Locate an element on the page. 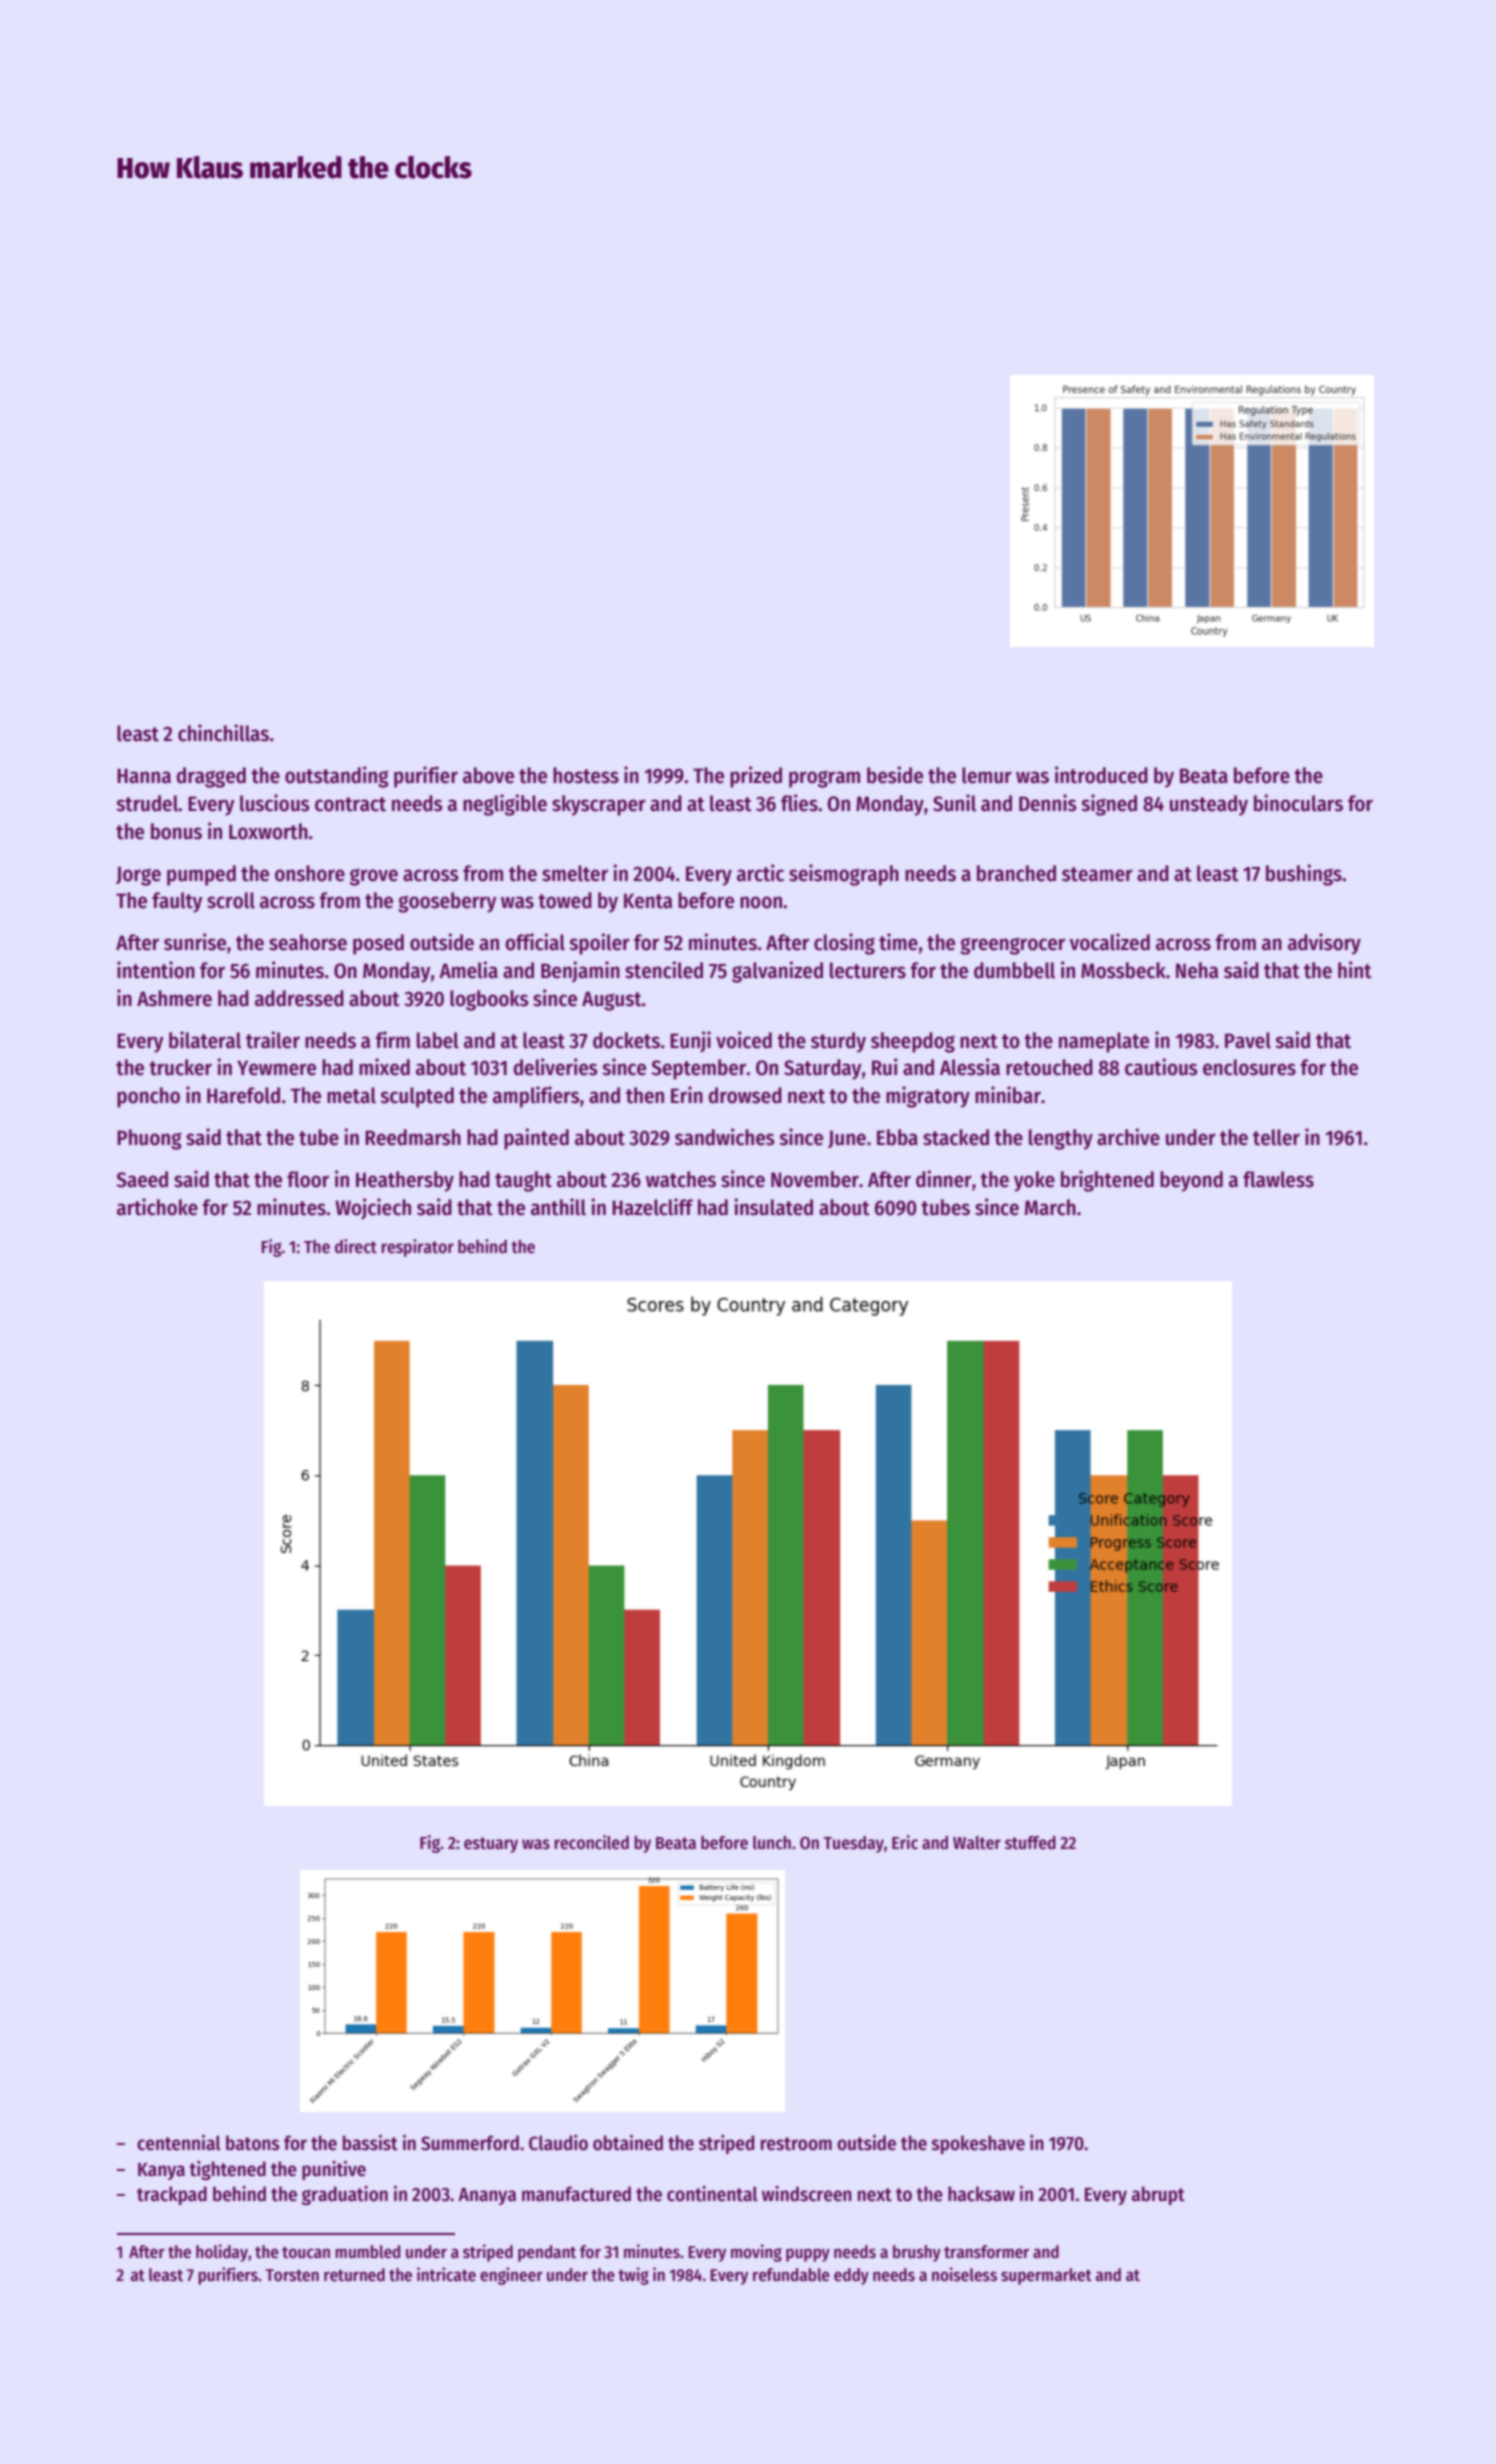 Image resolution: width=1496 pixels, height=2464 pixels. direct is located at coordinates (356, 1246).
